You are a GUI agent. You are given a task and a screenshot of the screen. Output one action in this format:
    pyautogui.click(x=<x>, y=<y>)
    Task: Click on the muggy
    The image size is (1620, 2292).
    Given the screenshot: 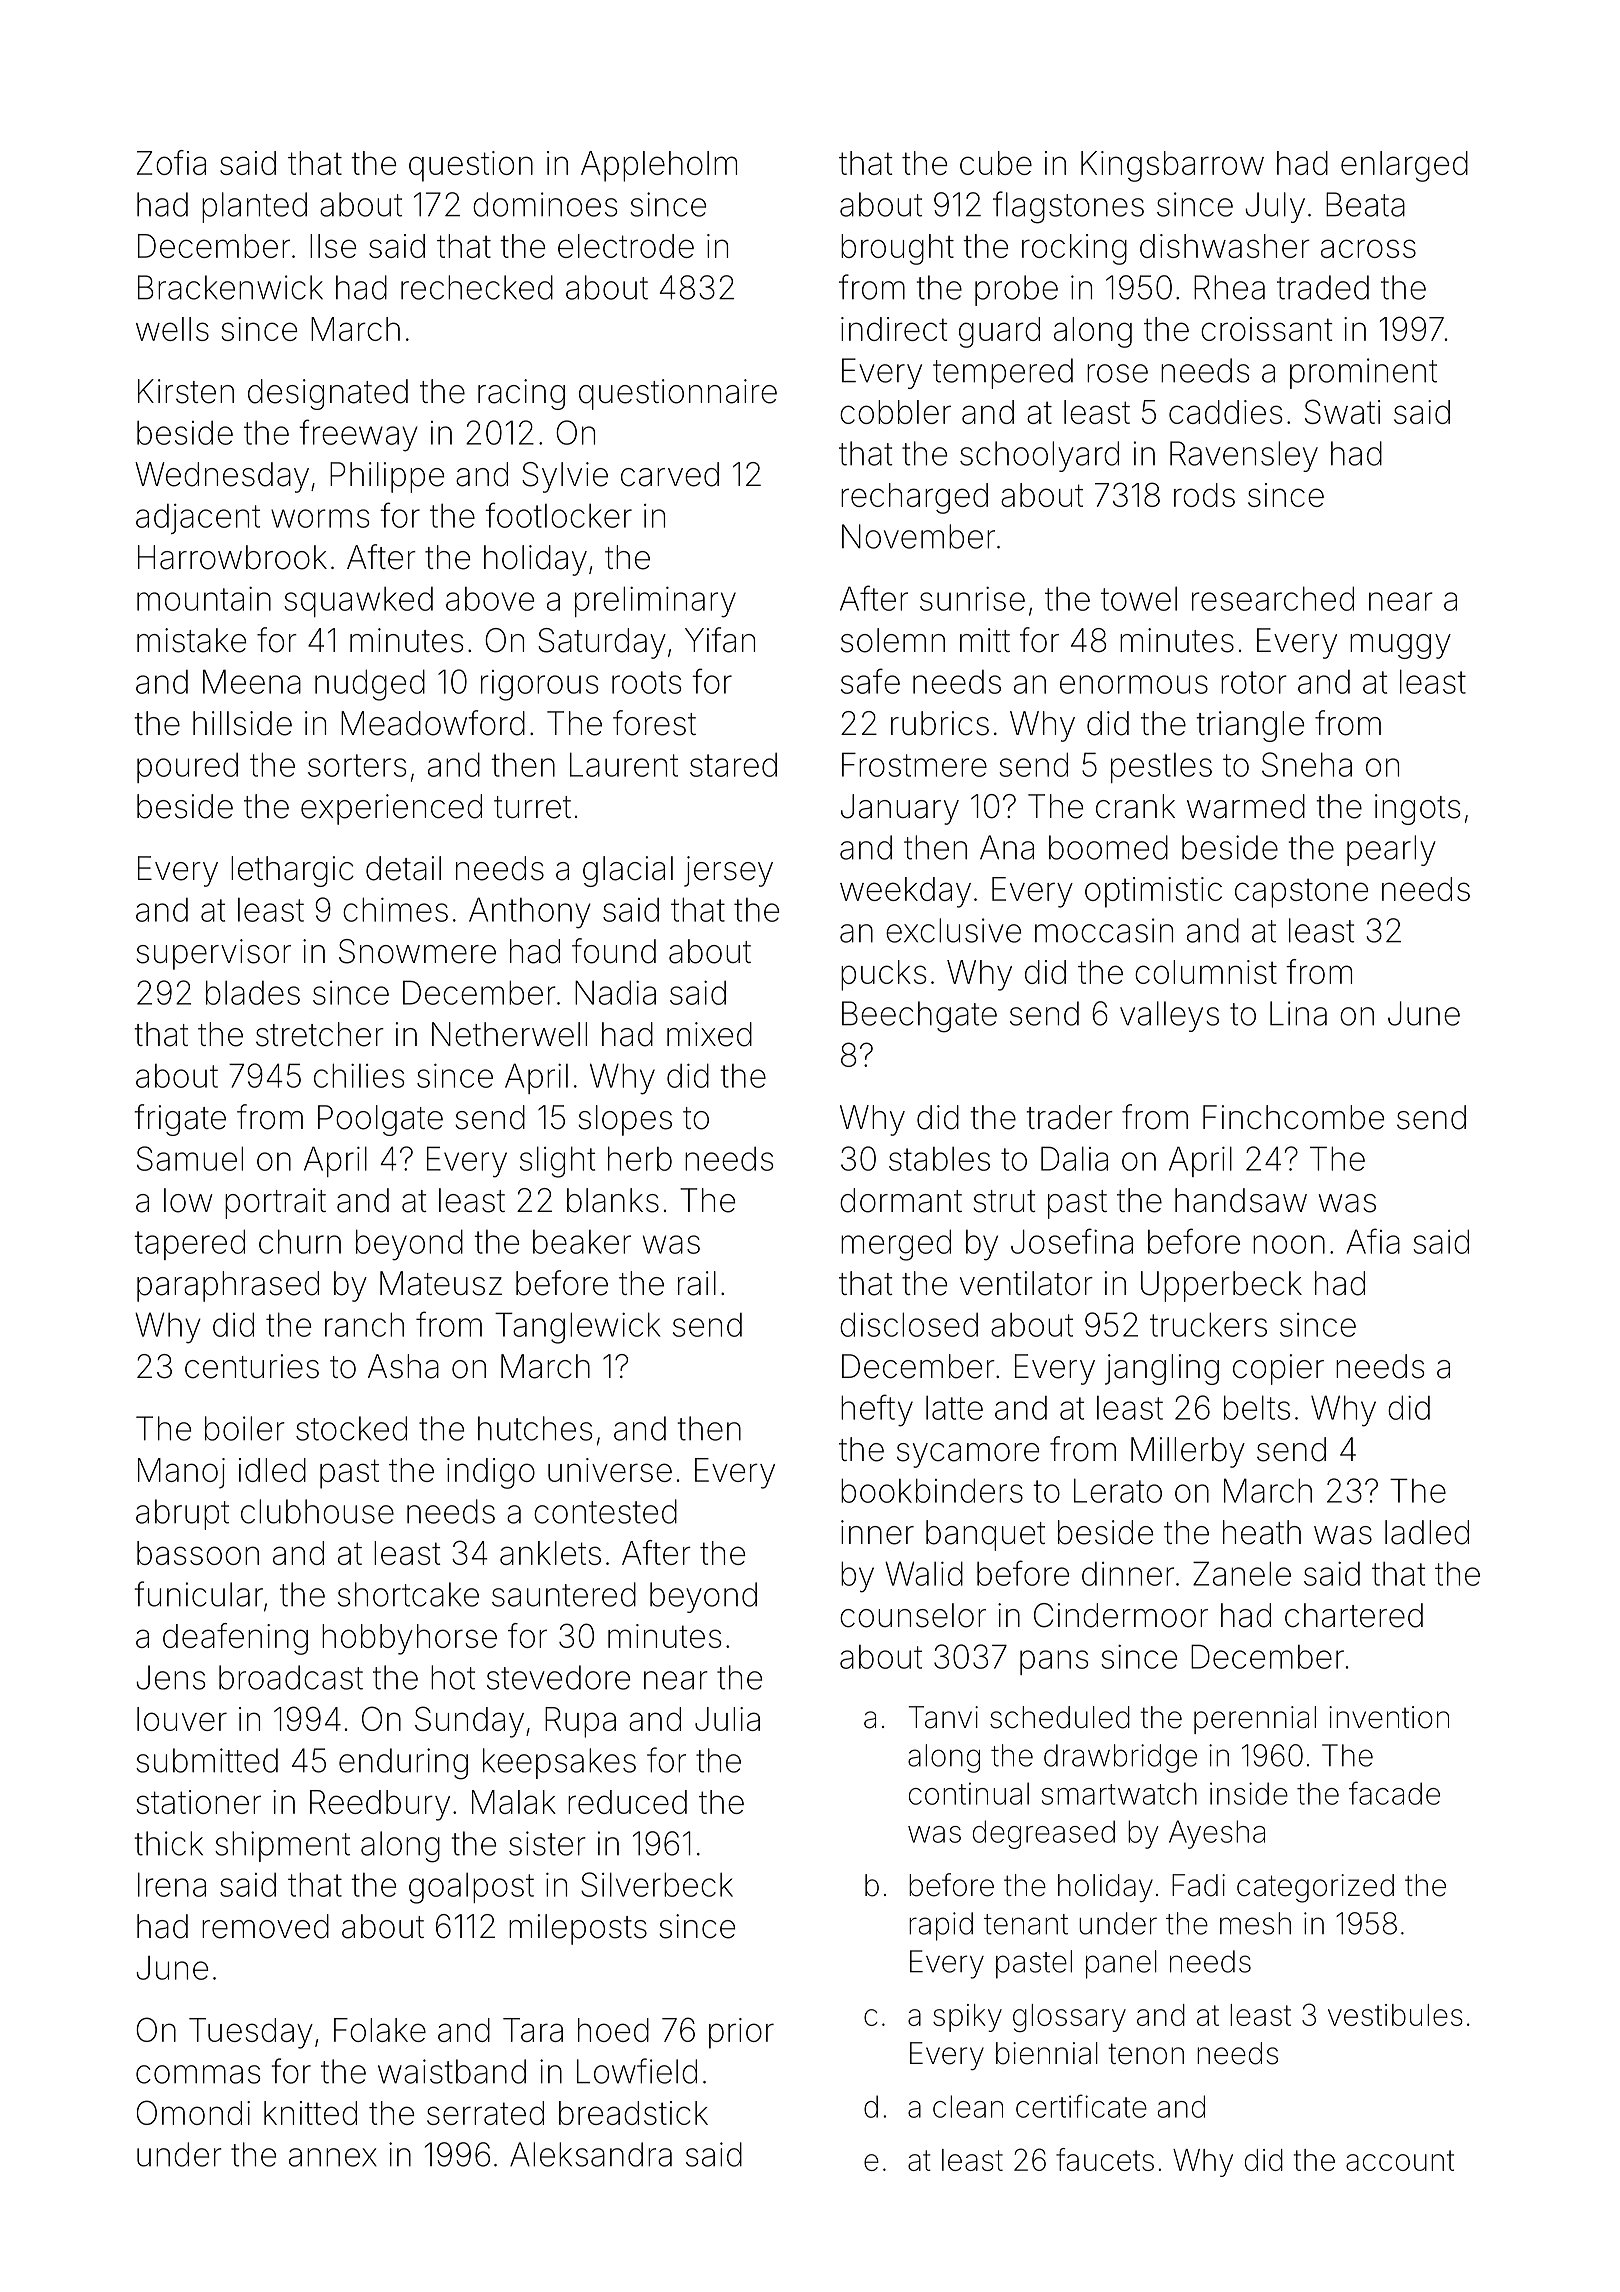 What is the action you would take?
    pyautogui.click(x=1400, y=646)
